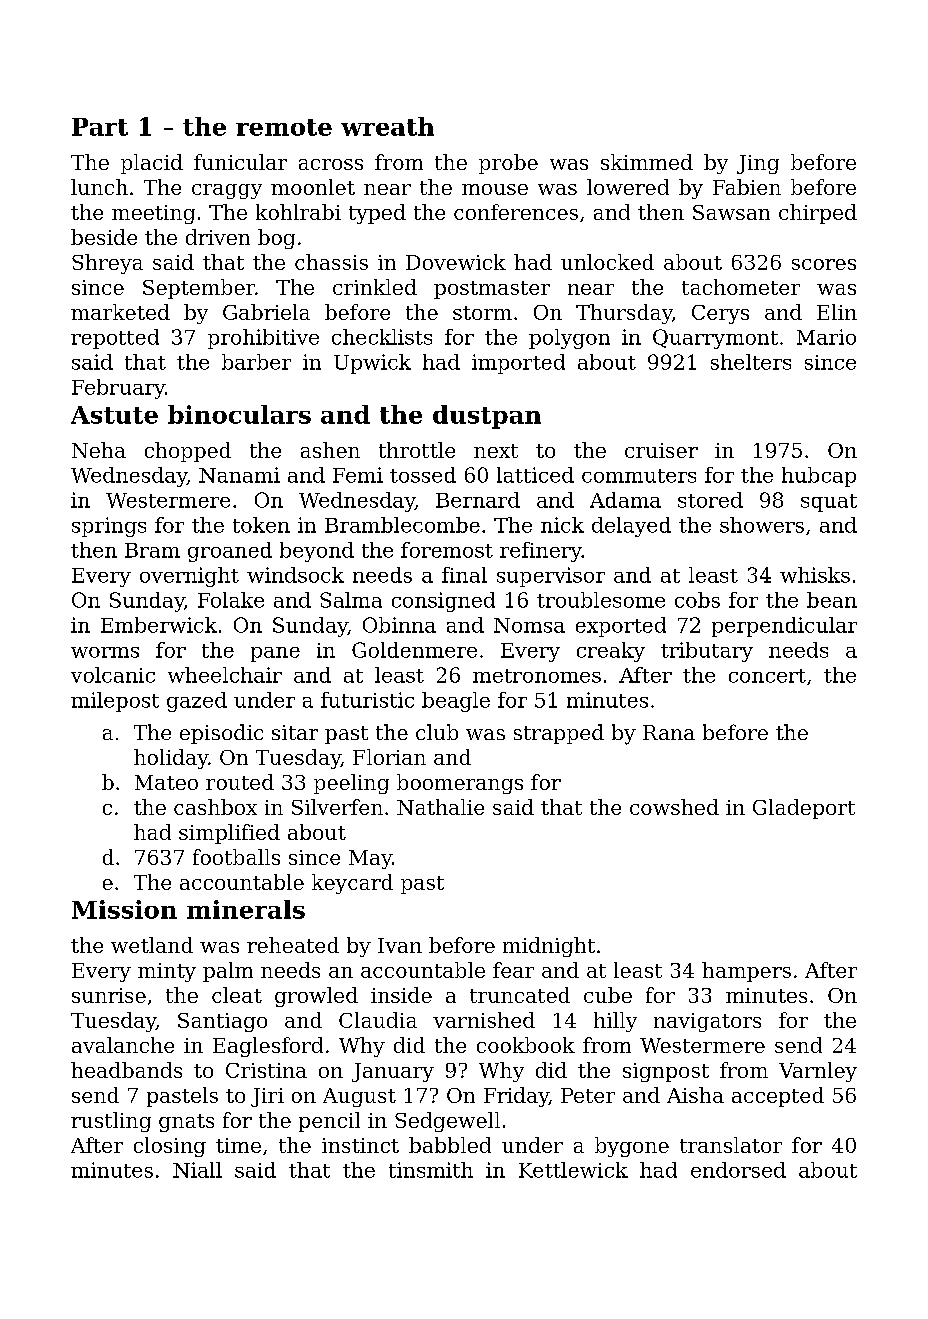 Image resolution: width=928 pixels, height=1319 pixels. Describe the element at coordinates (669, 732) in the screenshot. I see `Rana` at that location.
